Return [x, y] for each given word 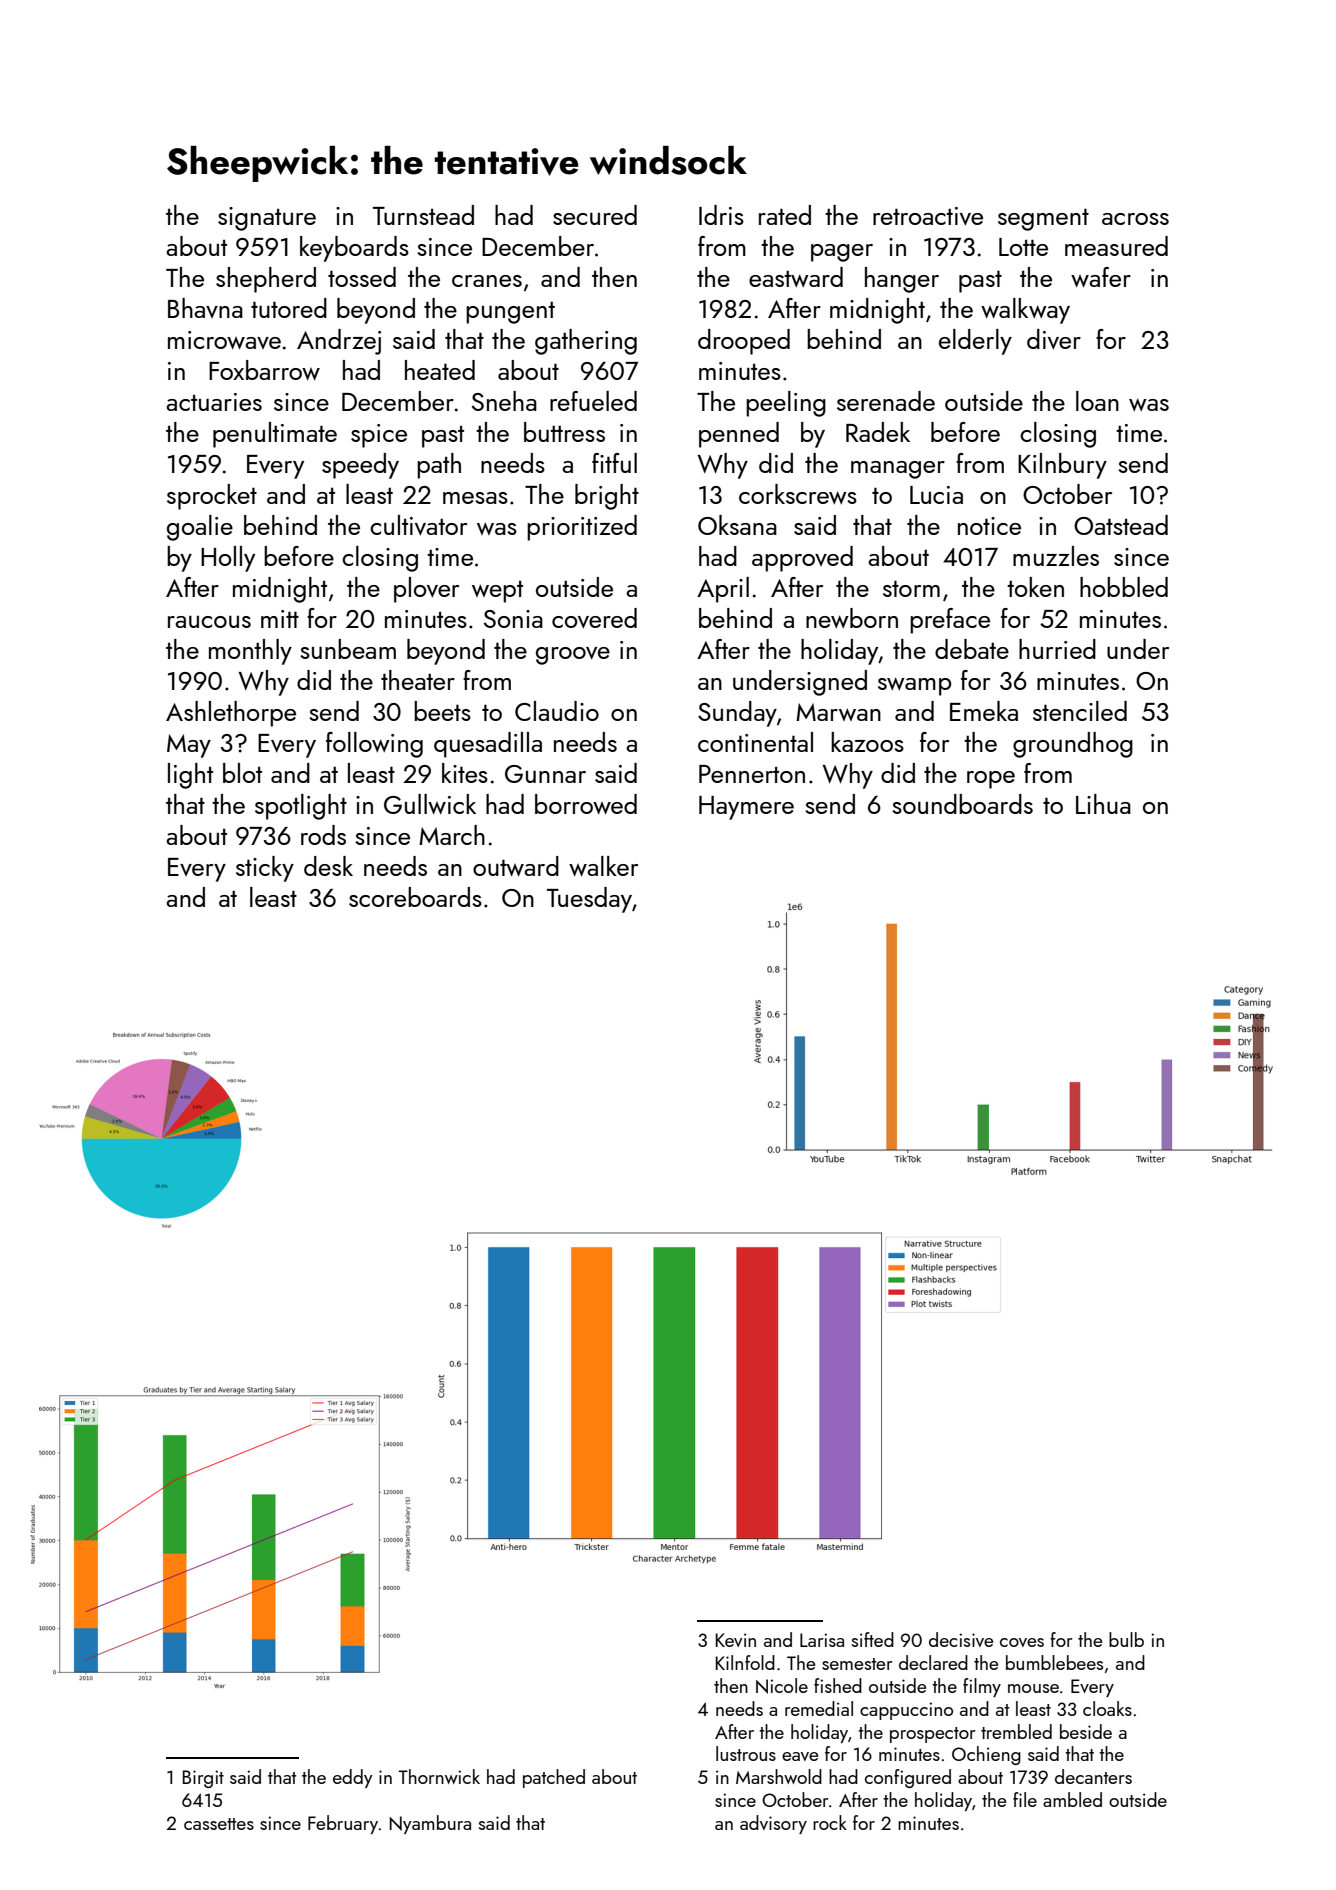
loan [1097, 401]
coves [1022, 1642]
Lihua [1103, 804]
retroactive [928, 216]
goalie [200, 528]
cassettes [219, 1824]
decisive [961, 1639]
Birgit [203, 1779]
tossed [362, 277]
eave [800, 1756]
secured [595, 215]
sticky [265, 869]
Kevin [736, 1640]
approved [802, 559]
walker [603, 866]
